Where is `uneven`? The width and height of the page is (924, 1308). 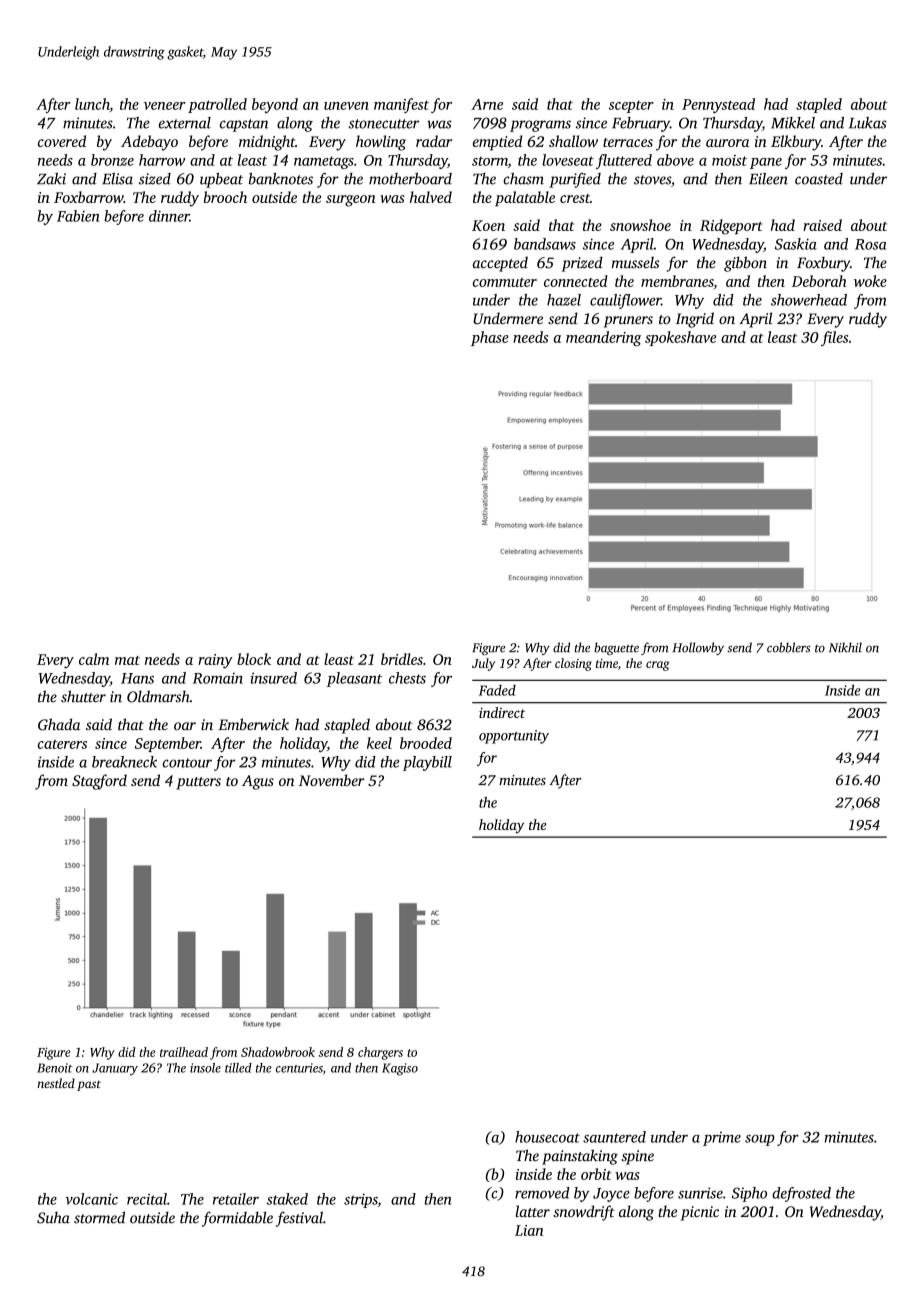
uneven is located at coordinates (346, 106).
